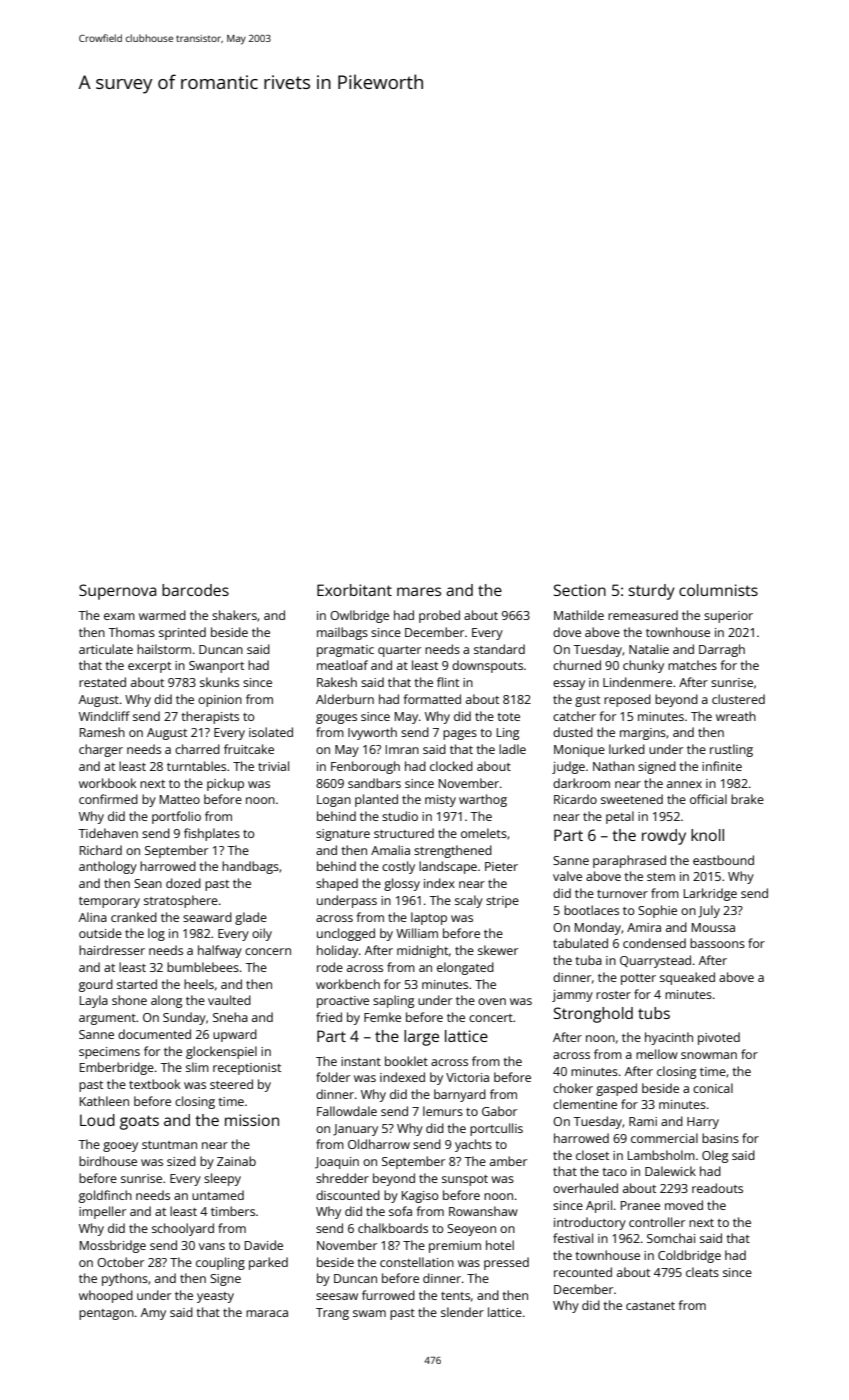  I want to click on pythons, so click(125, 1279).
